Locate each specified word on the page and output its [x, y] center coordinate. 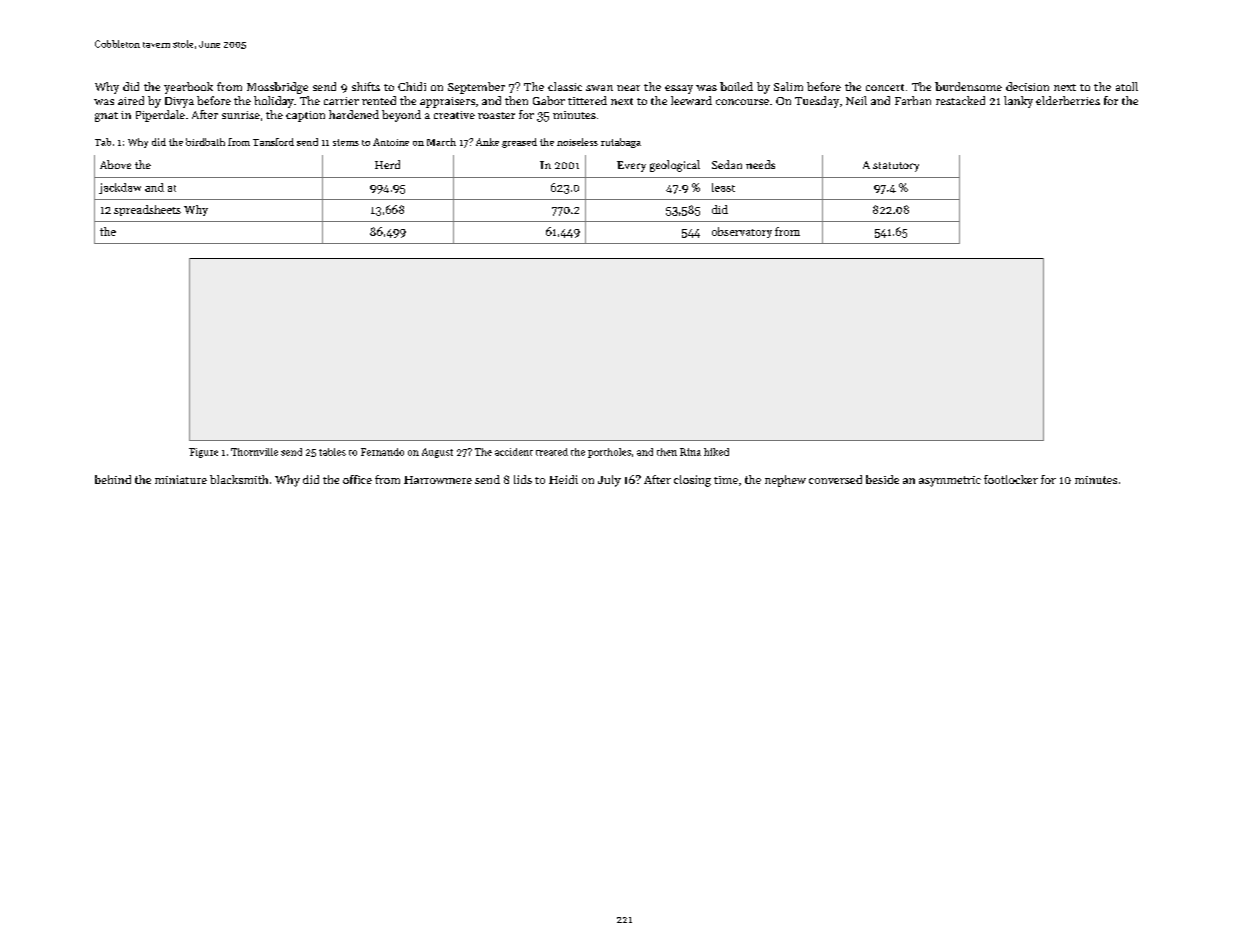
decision [1027, 86]
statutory [896, 167]
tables [332, 452]
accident [514, 452]
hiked [716, 452]
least [723, 187]
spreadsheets [147, 210]
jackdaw [120, 188]
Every [631, 166]
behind [113, 479]
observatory [742, 232]
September [476, 88]
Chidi [412, 86]
